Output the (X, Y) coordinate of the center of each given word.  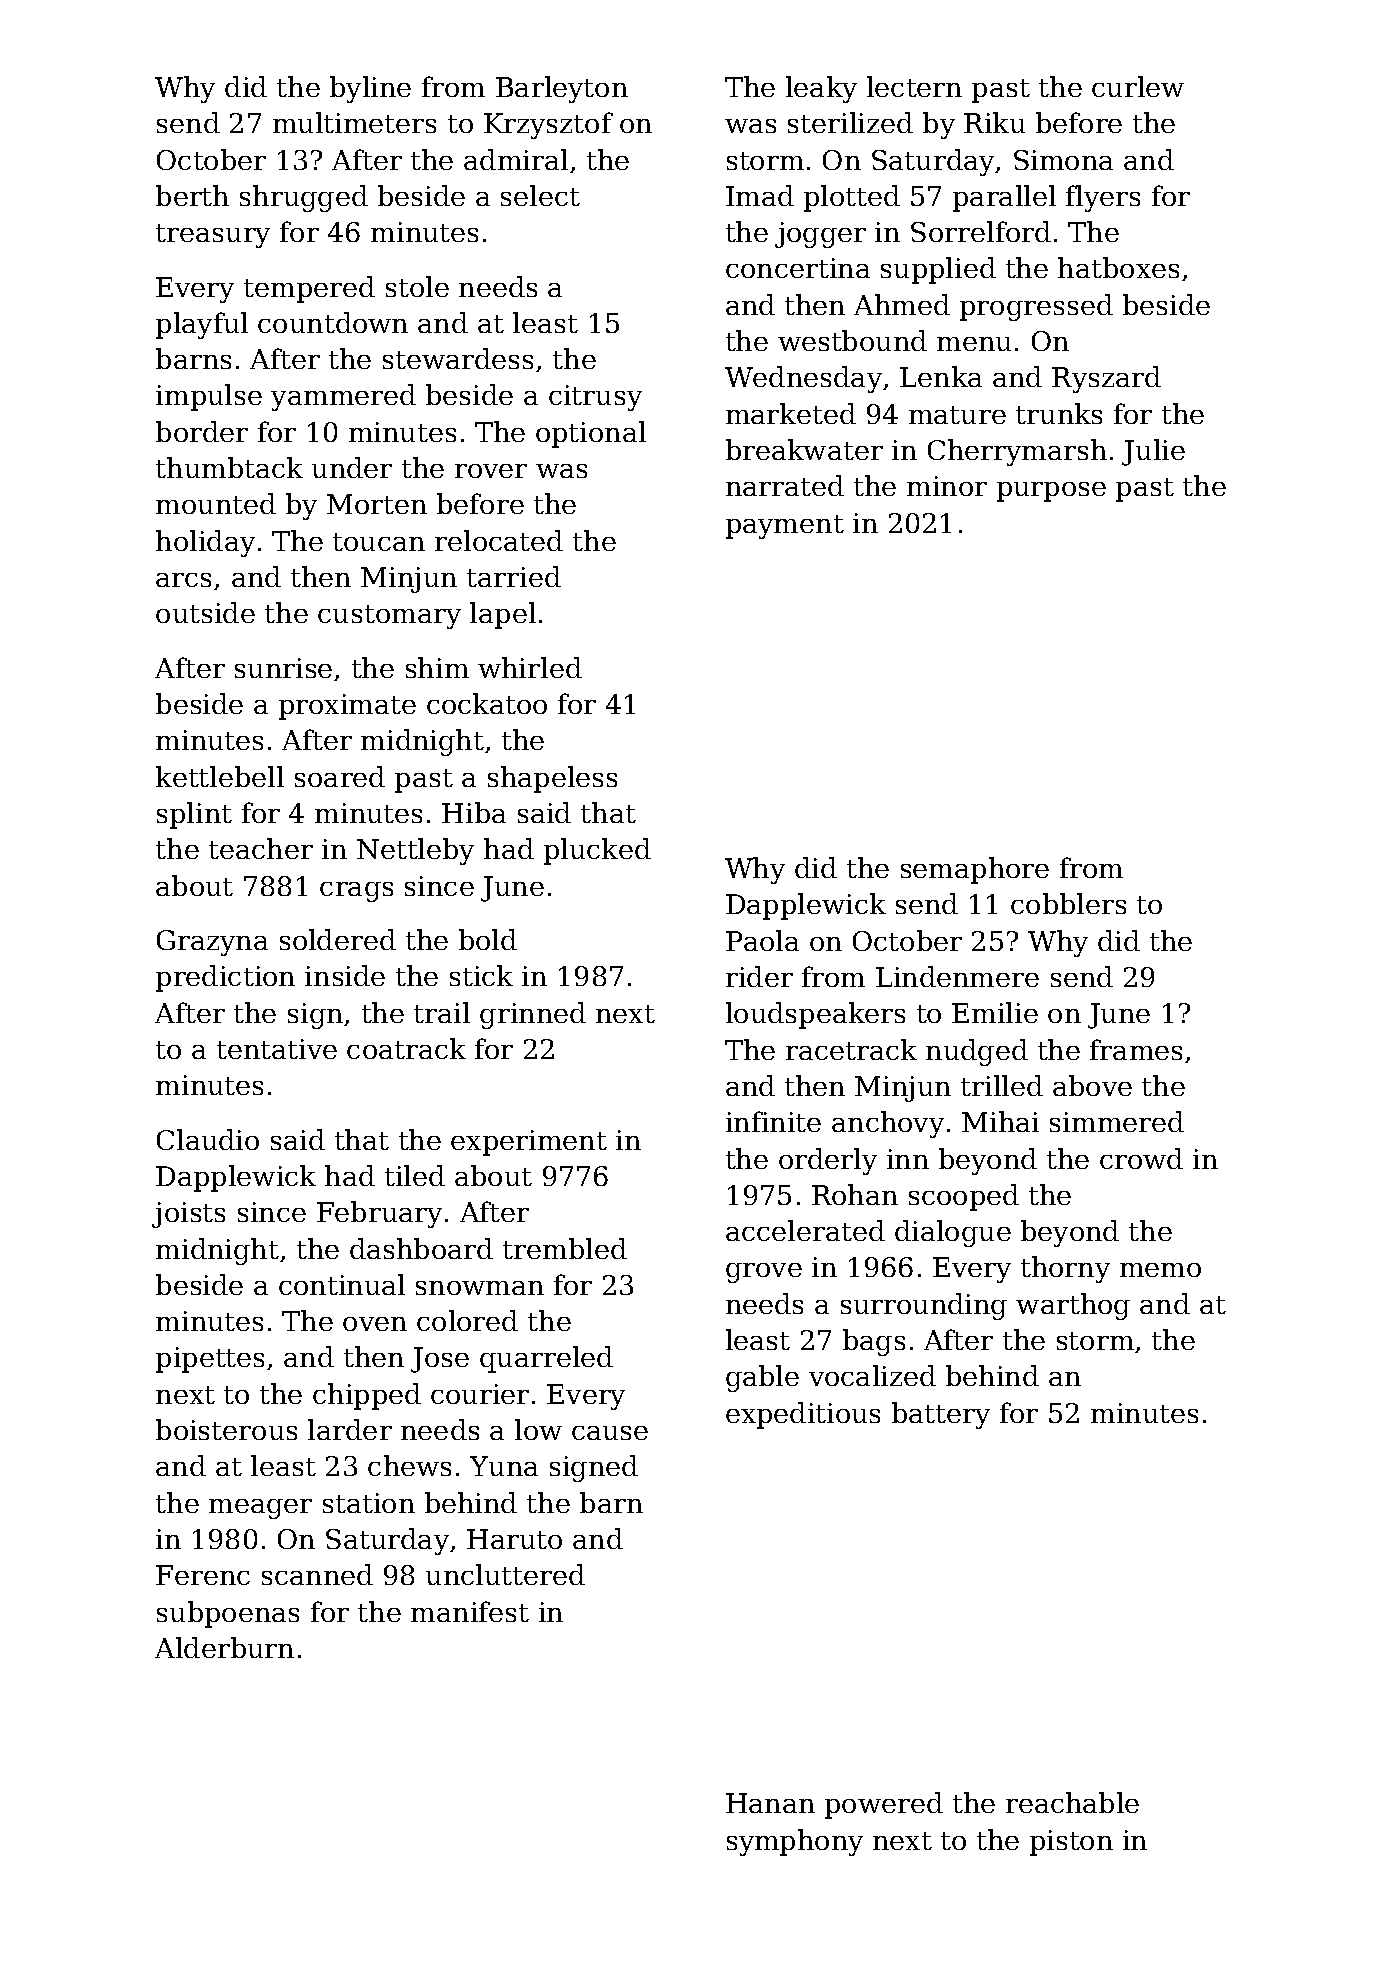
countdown (333, 322)
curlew (1138, 86)
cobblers (1068, 903)
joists (188, 1215)
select (540, 195)
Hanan (770, 1803)
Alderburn (224, 1647)
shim (437, 667)
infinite (773, 1121)
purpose (1051, 492)
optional (591, 434)
